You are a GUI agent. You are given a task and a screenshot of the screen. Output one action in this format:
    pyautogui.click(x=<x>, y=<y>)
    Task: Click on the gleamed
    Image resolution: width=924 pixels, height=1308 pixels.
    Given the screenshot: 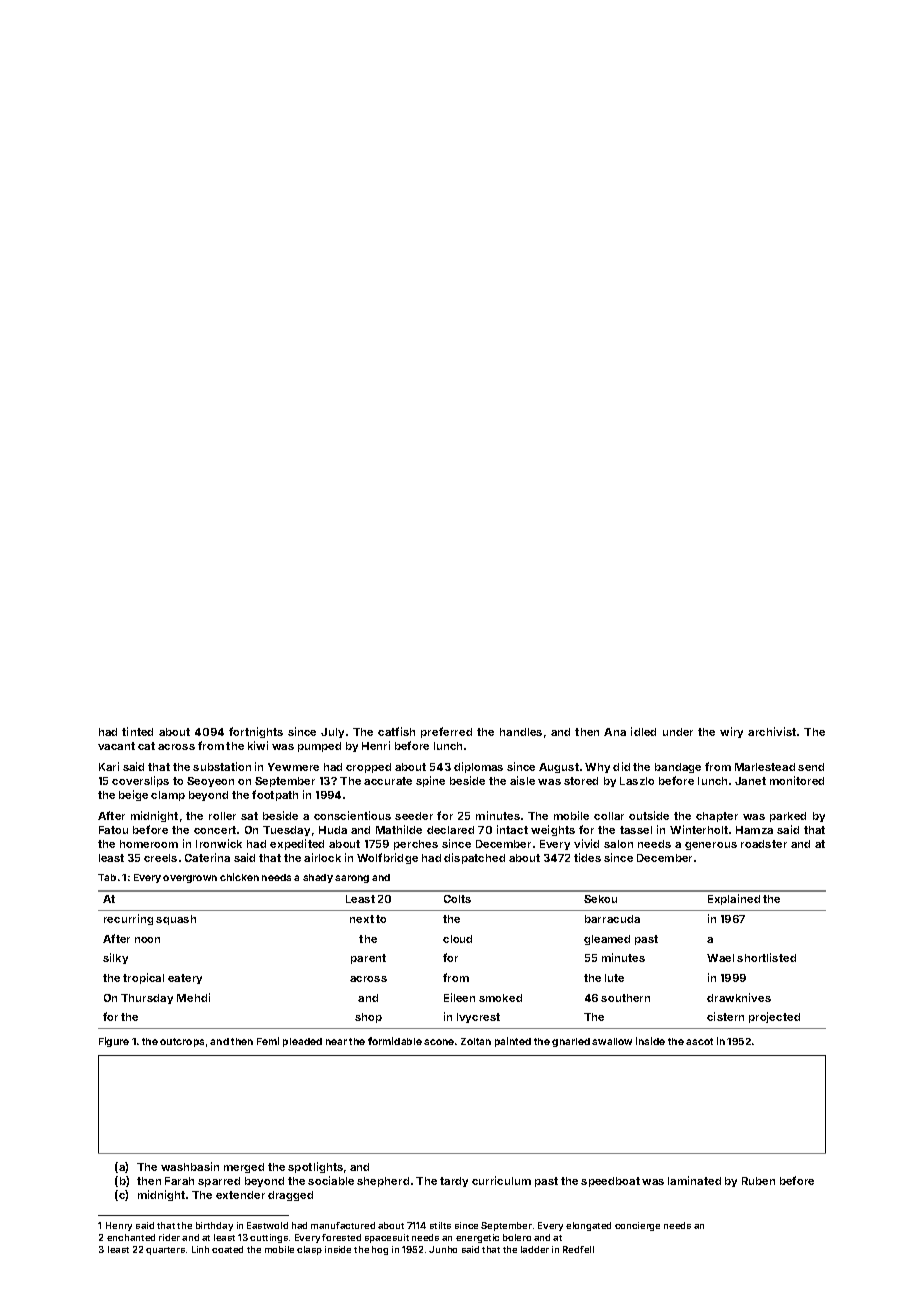 What is the action you would take?
    pyautogui.click(x=607, y=940)
